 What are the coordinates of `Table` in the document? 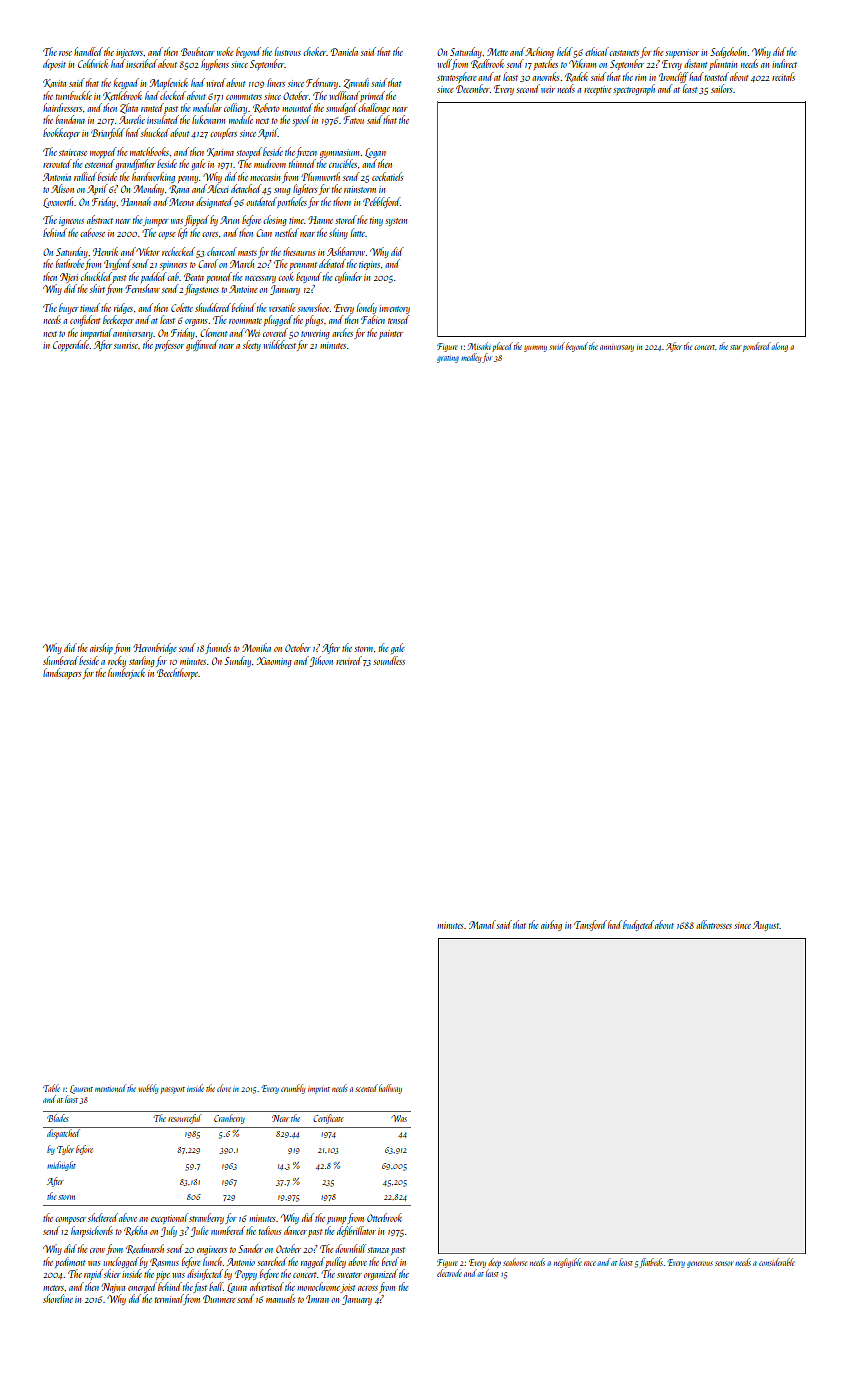 It's located at (51, 1088).
